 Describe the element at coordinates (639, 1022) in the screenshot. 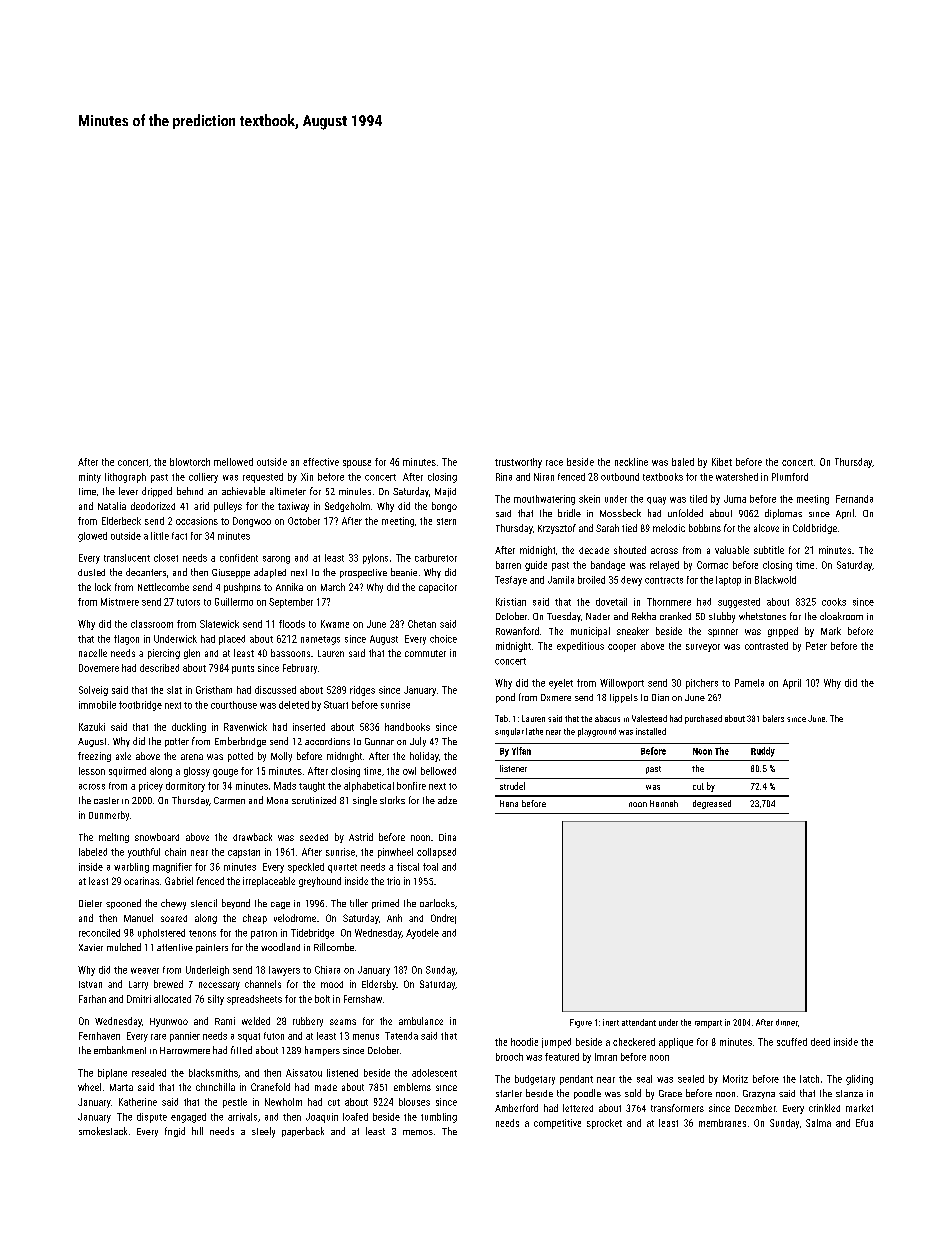

I see `attendant` at that location.
